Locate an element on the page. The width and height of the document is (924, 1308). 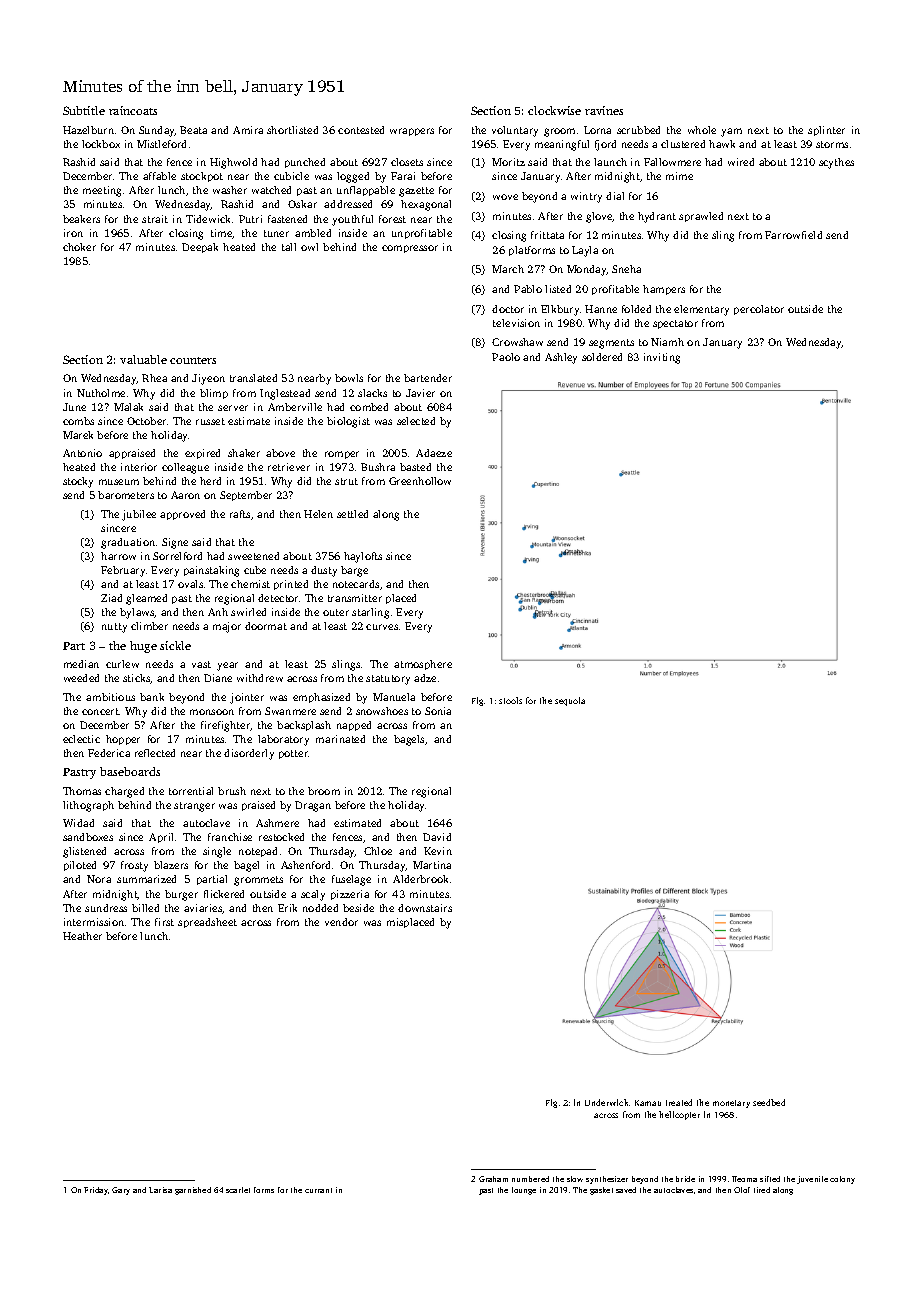
currant is located at coordinates (318, 1190).
